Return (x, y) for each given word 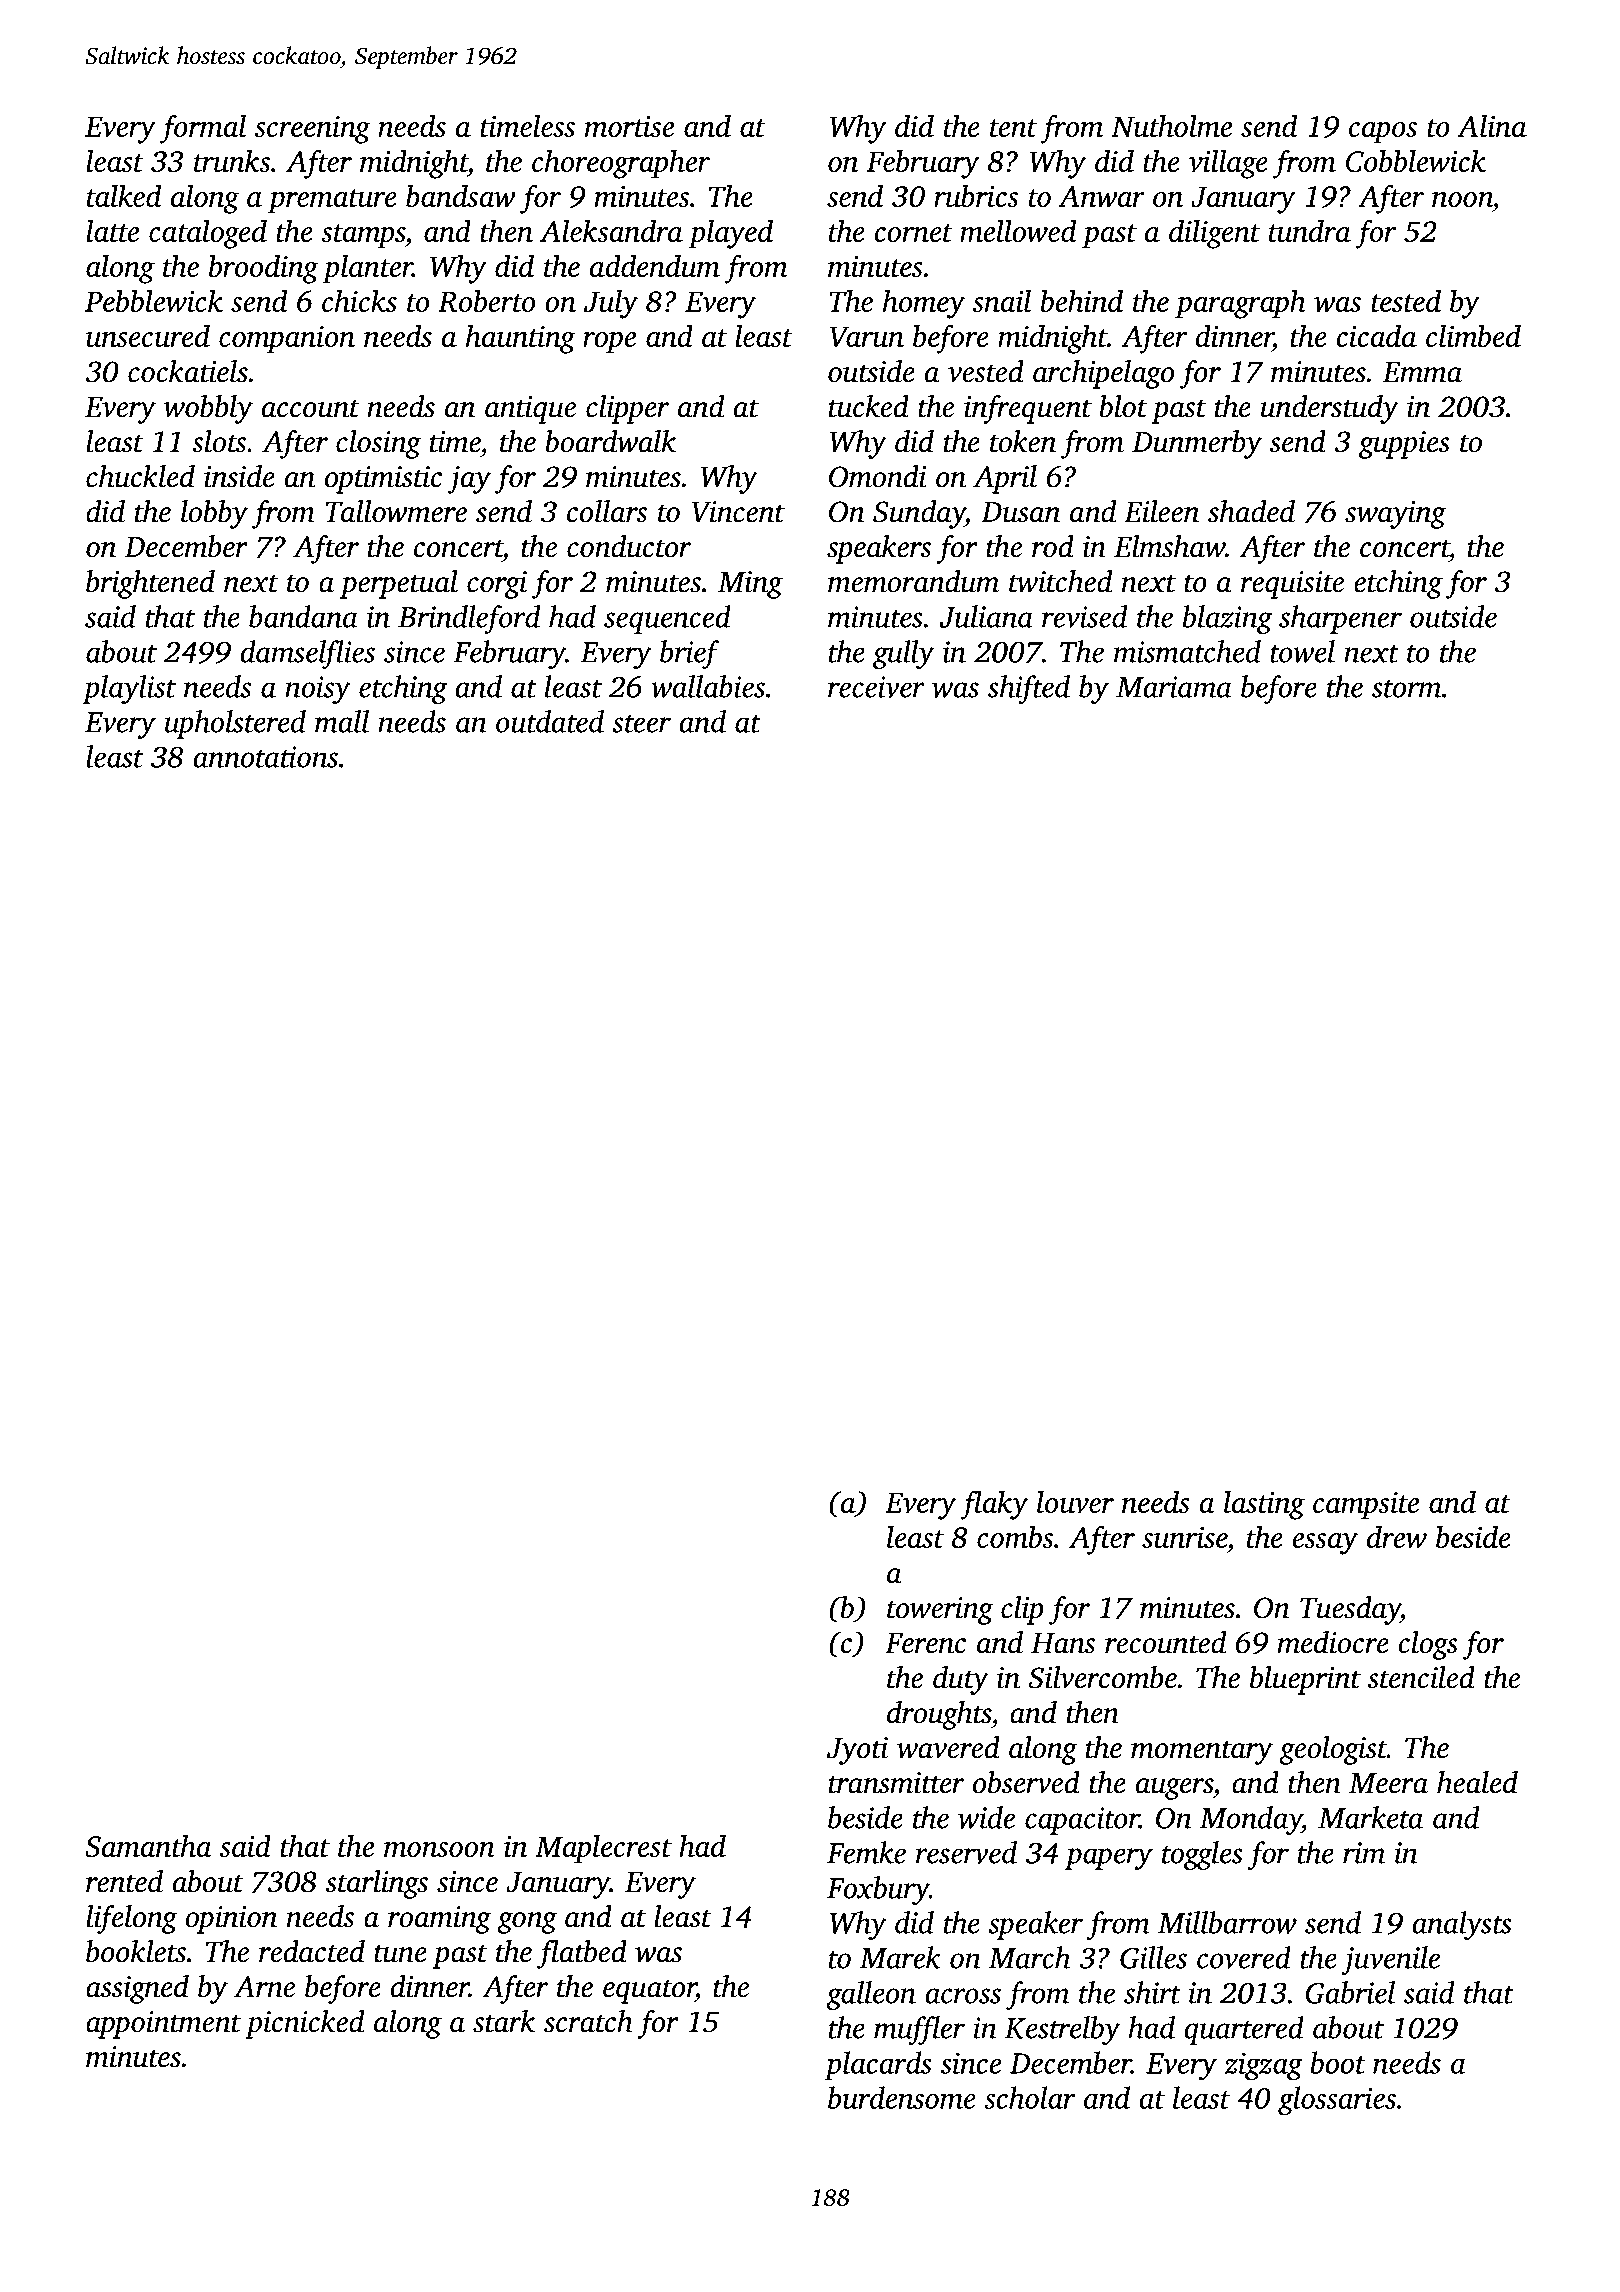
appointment (163, 2025)
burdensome (902, 2097)
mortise (629, 126)
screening (313, 130)
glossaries (1337, 2100)
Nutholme (1171, 125)
